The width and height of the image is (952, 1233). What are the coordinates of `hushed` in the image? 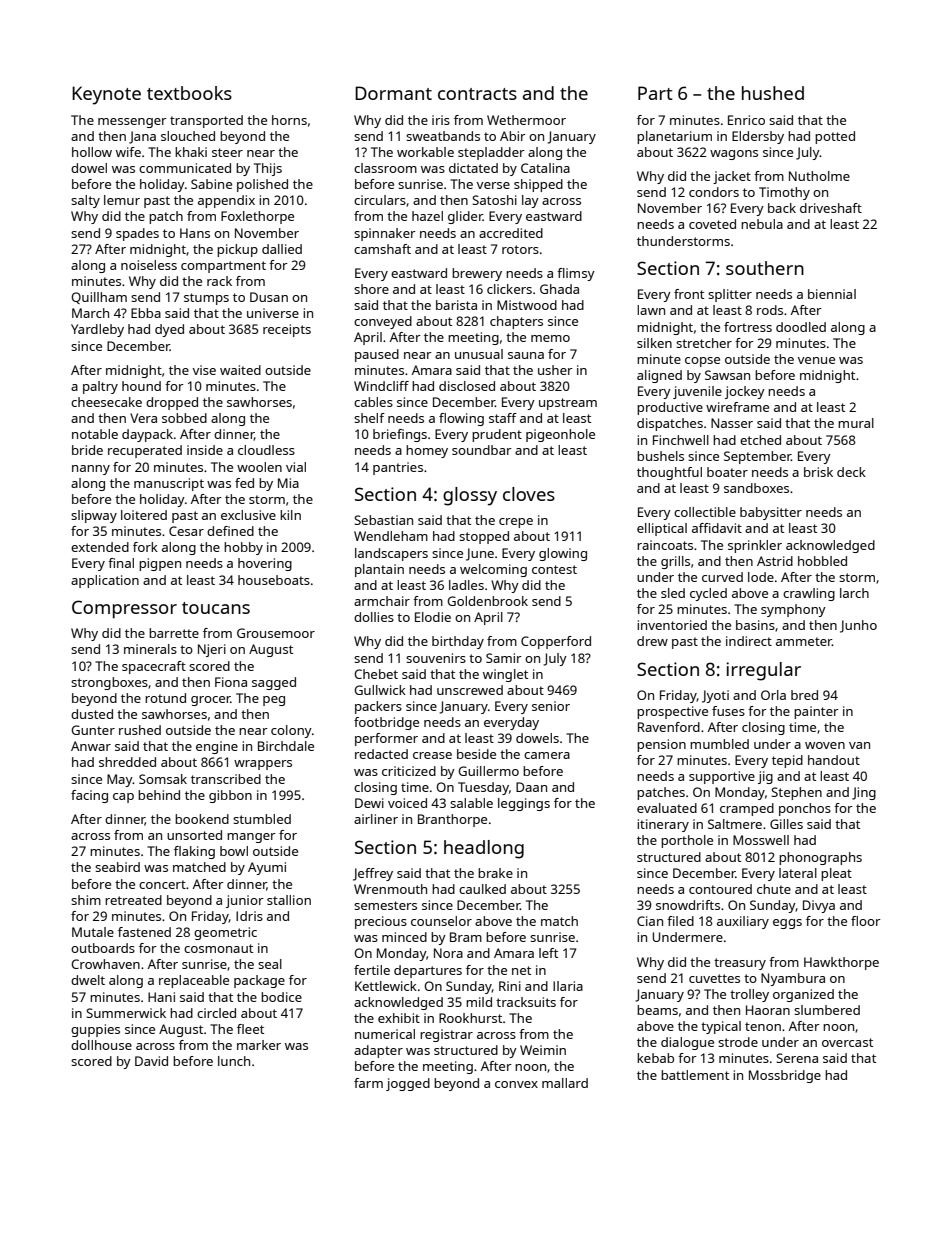 It's located at (773, 93).
